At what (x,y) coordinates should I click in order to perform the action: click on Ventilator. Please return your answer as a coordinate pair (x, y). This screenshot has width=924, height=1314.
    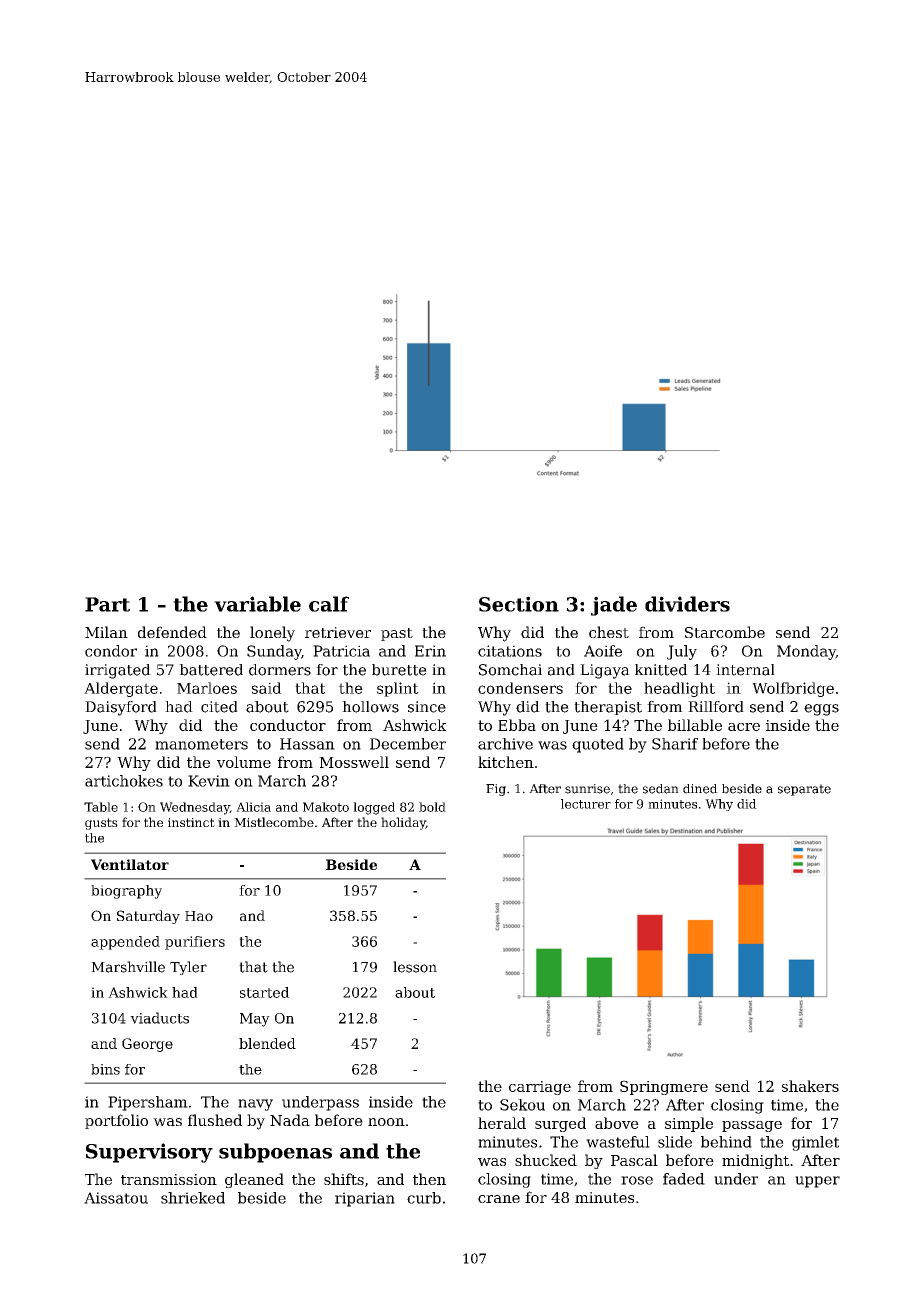
    Looking at the image, I should click on (130, 864).
